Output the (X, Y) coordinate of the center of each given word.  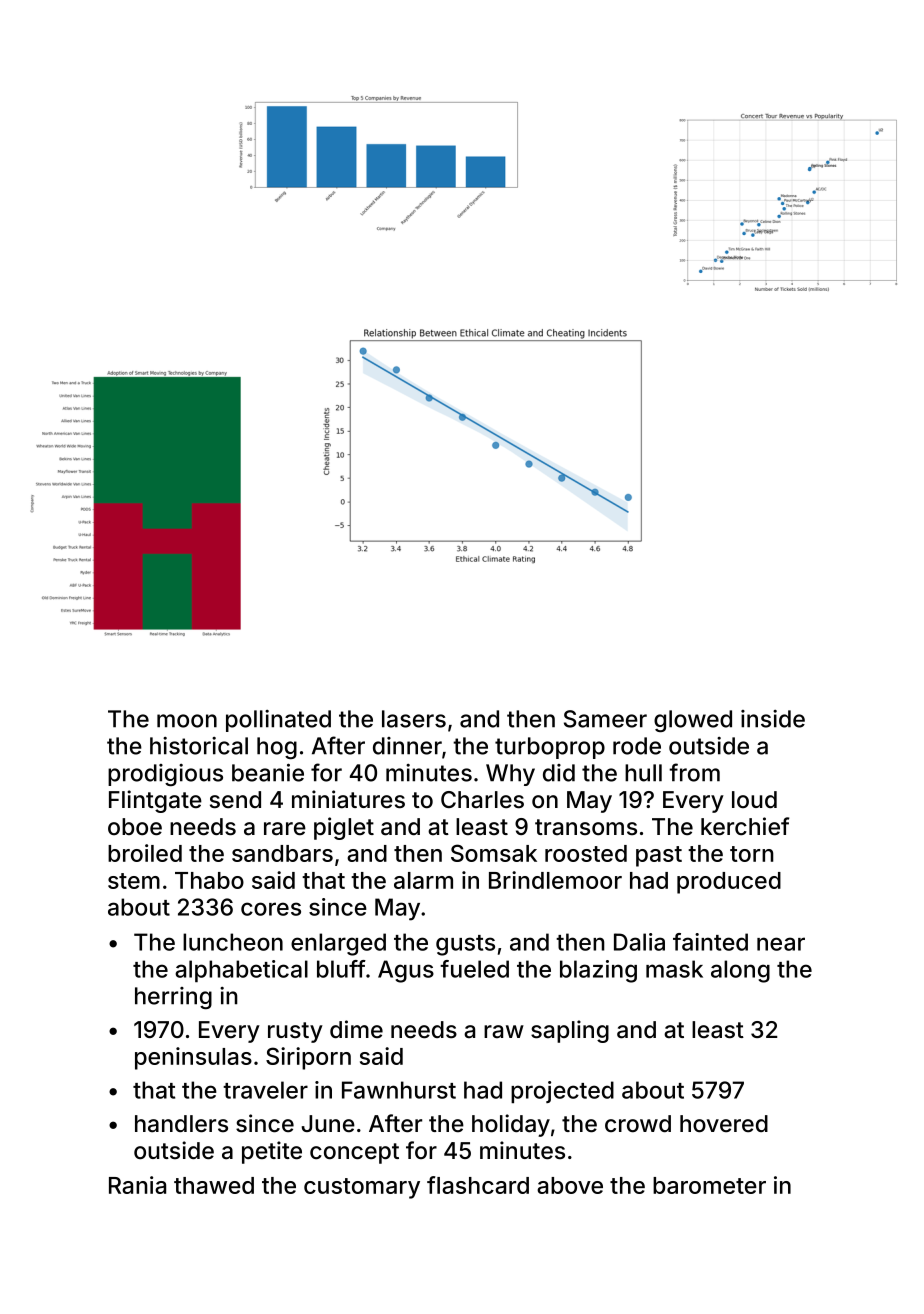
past (659, 856)
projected (562, 1092)
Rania (137, 1185)
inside (773, 719)
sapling (570, 1031)
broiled (145, 853)
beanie (268, 772)
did (559, 773)
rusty (295, 1032)
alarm (423, 880)
